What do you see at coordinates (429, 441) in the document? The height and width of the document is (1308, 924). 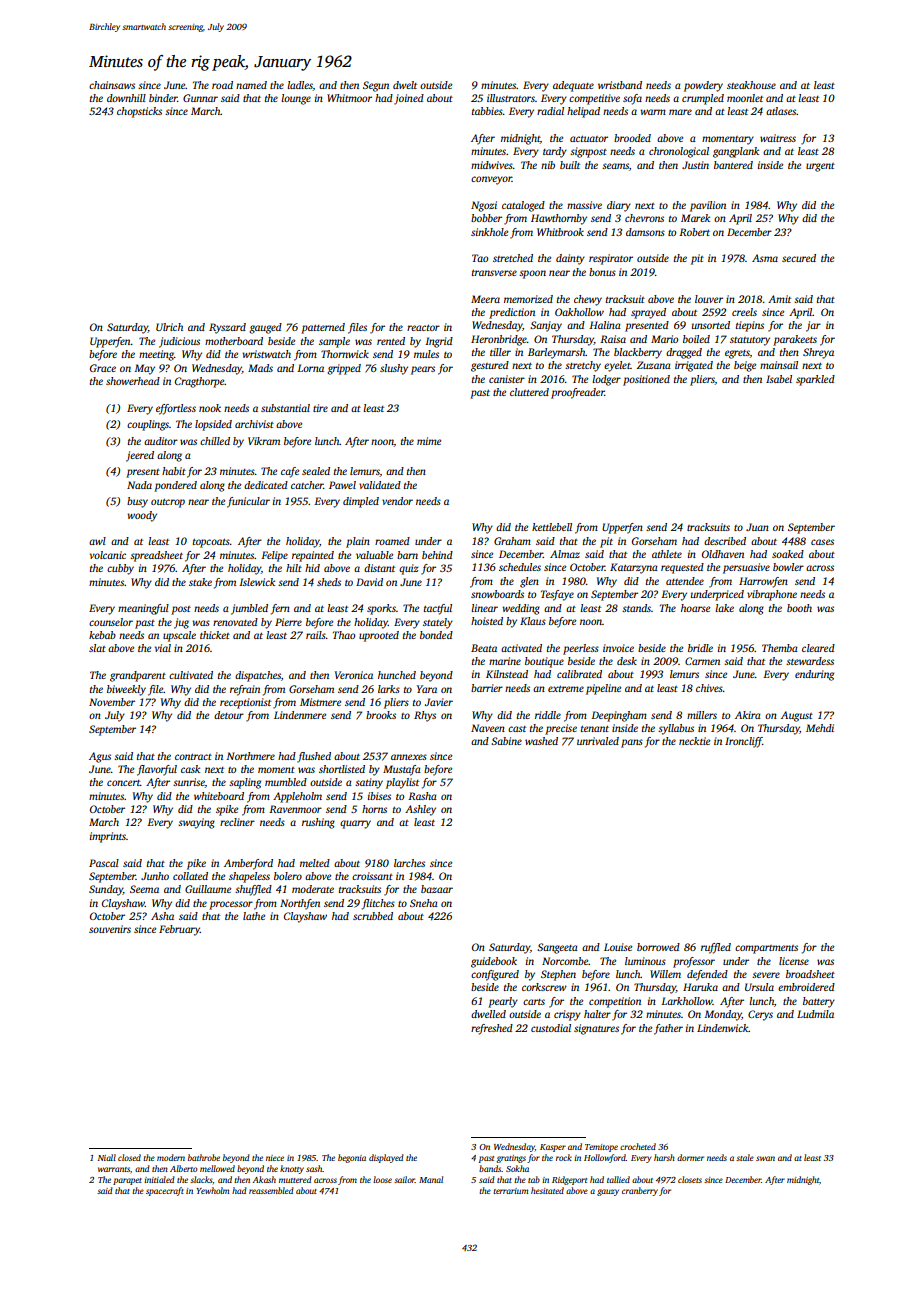 I see `mime` at bounding box center [429, 441].
